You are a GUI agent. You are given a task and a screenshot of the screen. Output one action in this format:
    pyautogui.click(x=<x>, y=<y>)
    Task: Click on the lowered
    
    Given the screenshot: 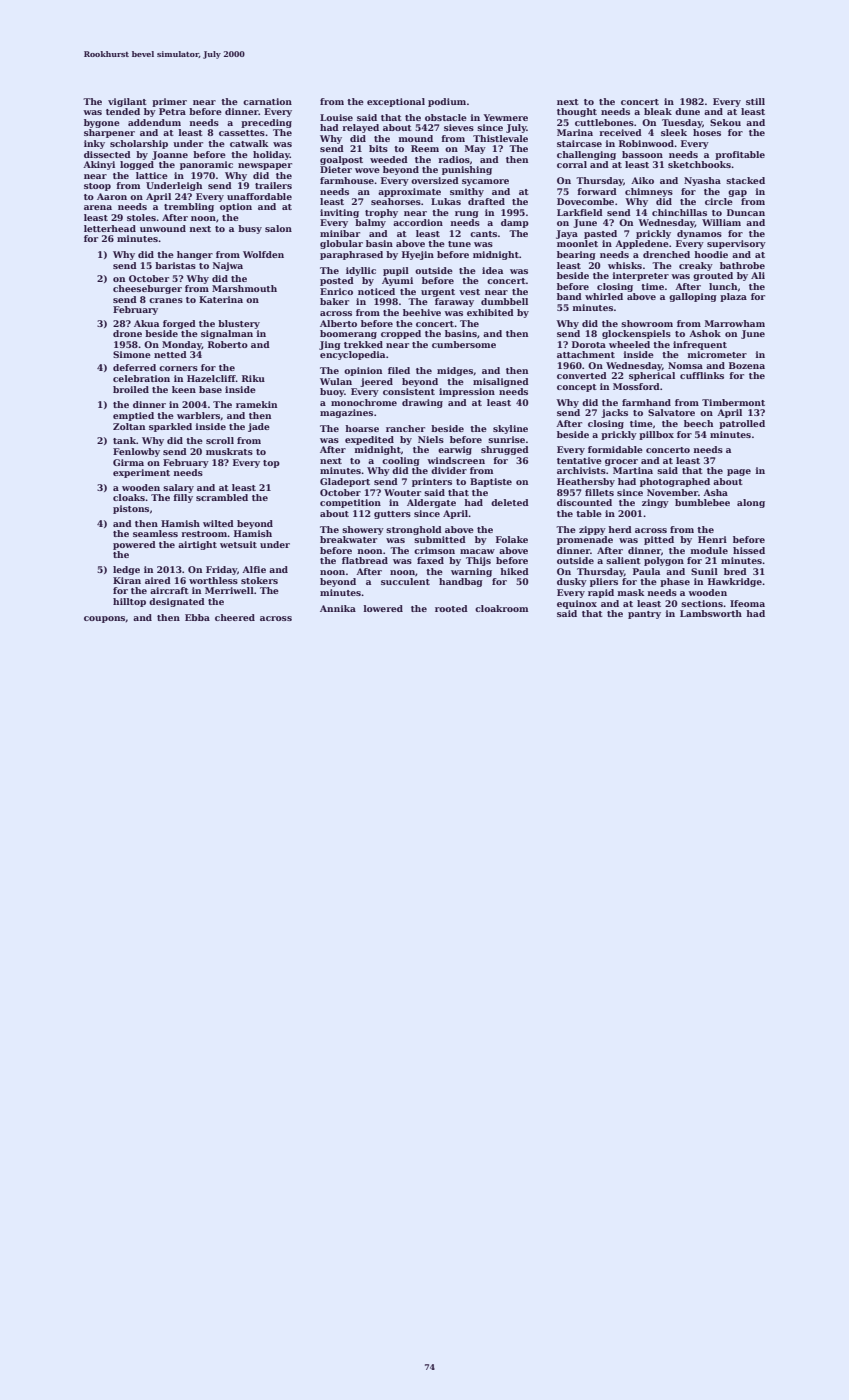 What is the action you would take?
    pyautogui.click(x=383, y=608)
